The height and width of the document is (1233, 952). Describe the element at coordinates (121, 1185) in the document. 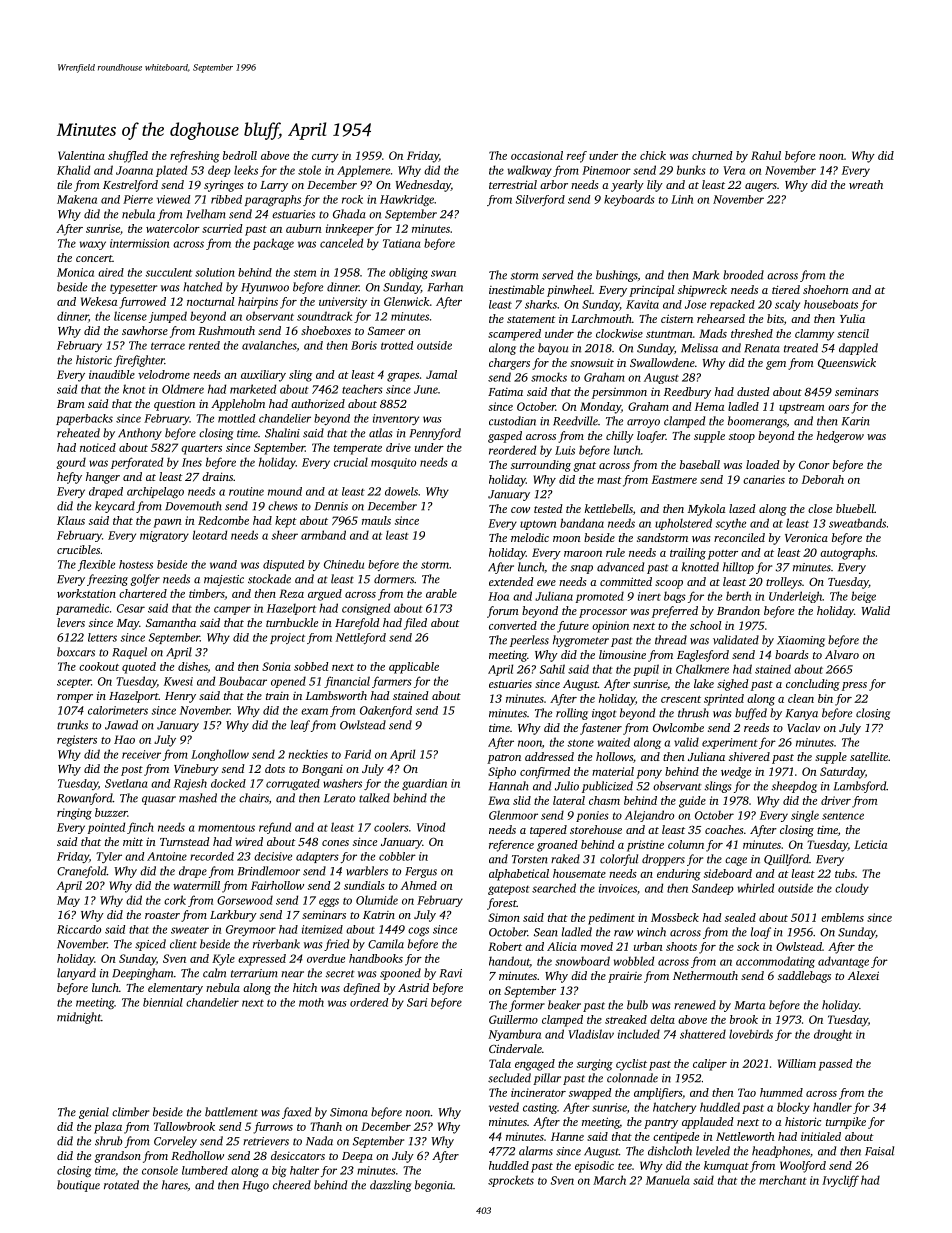

I see `rotated` at that location.
